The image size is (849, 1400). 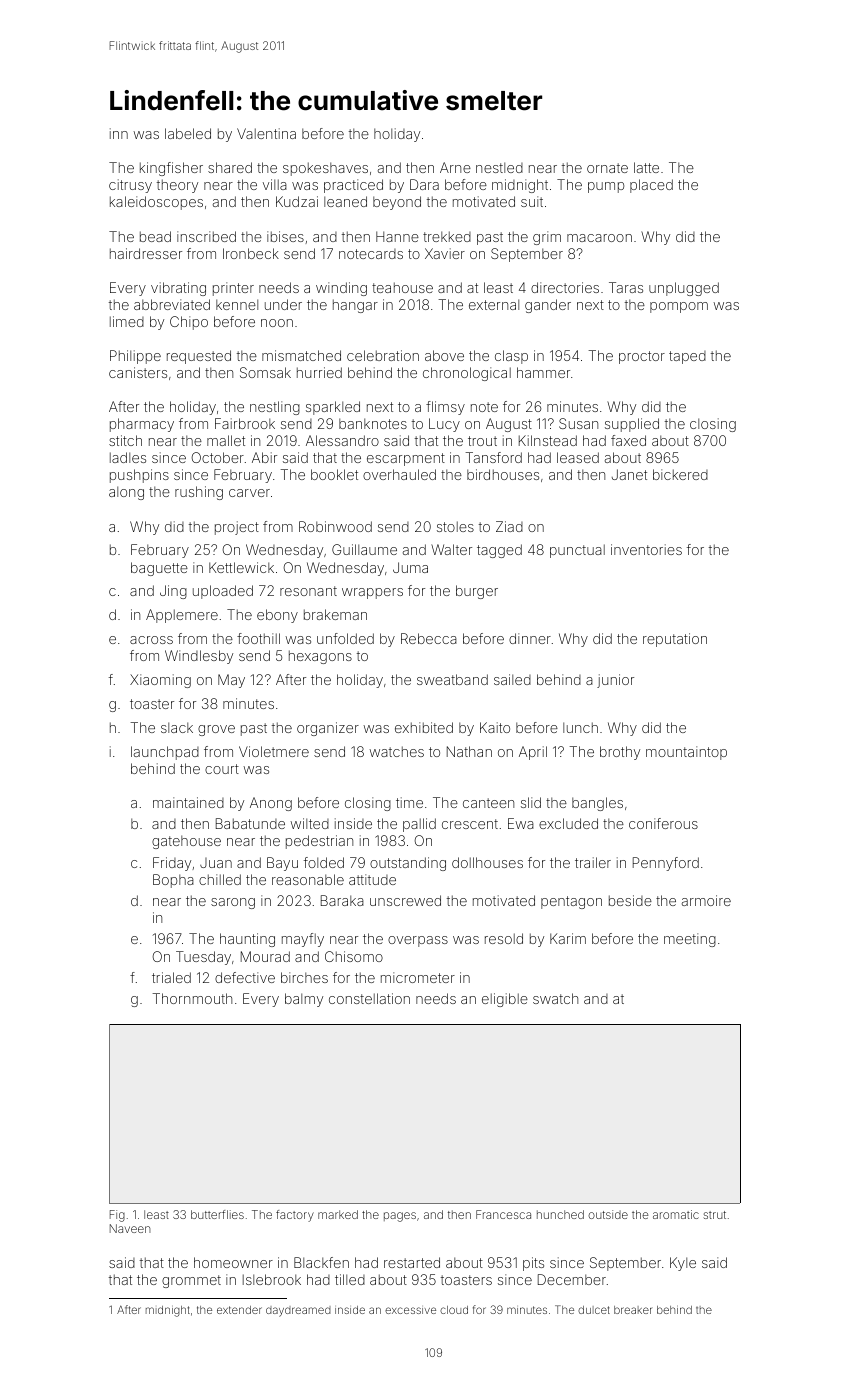 I want to click on ornate, so click(x=607, y=168).
